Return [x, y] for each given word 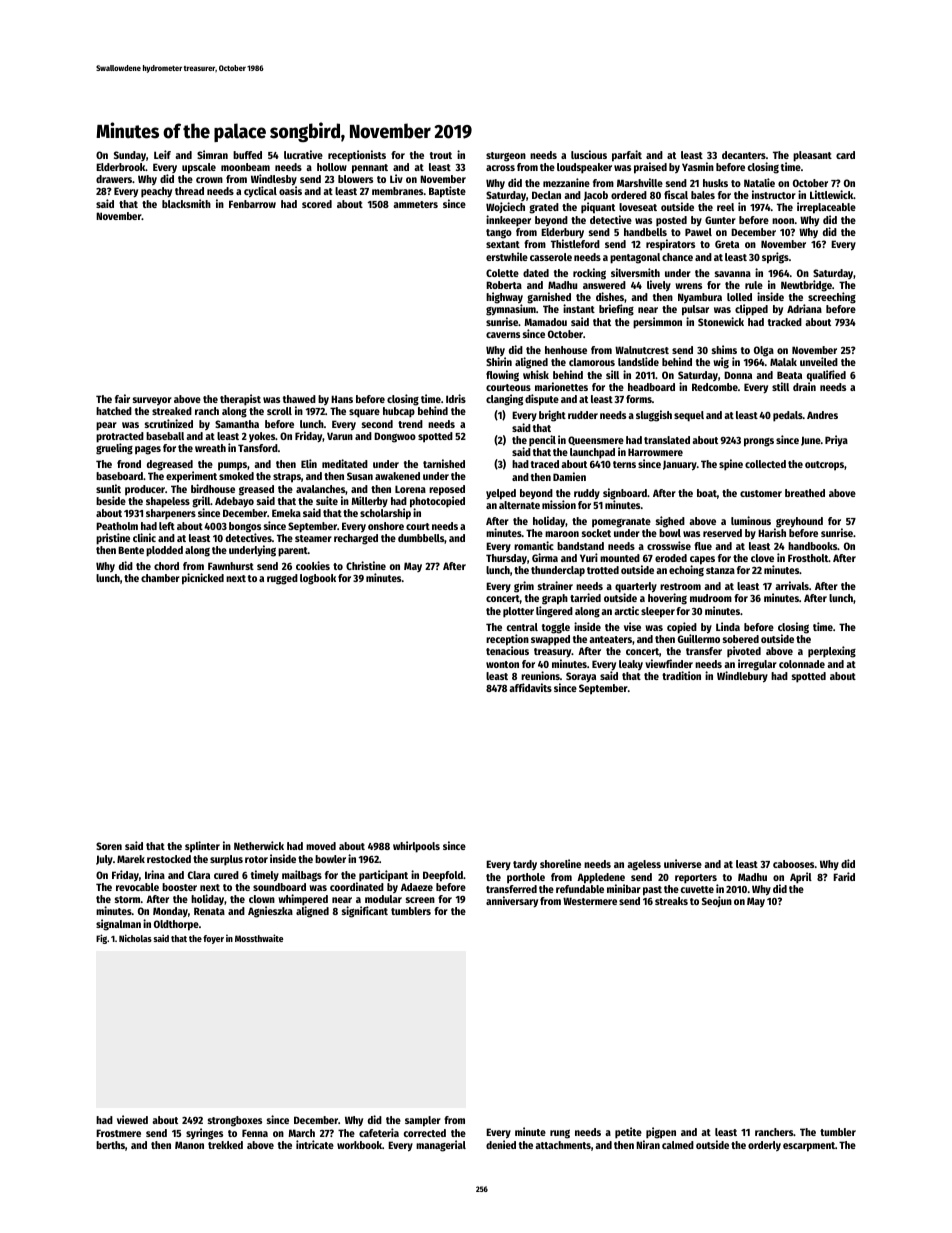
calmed [678, 1145]
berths [110, 1145]
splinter [202, 847]
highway [504, 298]
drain [804, 386]
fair [122, 398]
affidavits [530, 687]
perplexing [832, 652]
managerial [441, 1146]
